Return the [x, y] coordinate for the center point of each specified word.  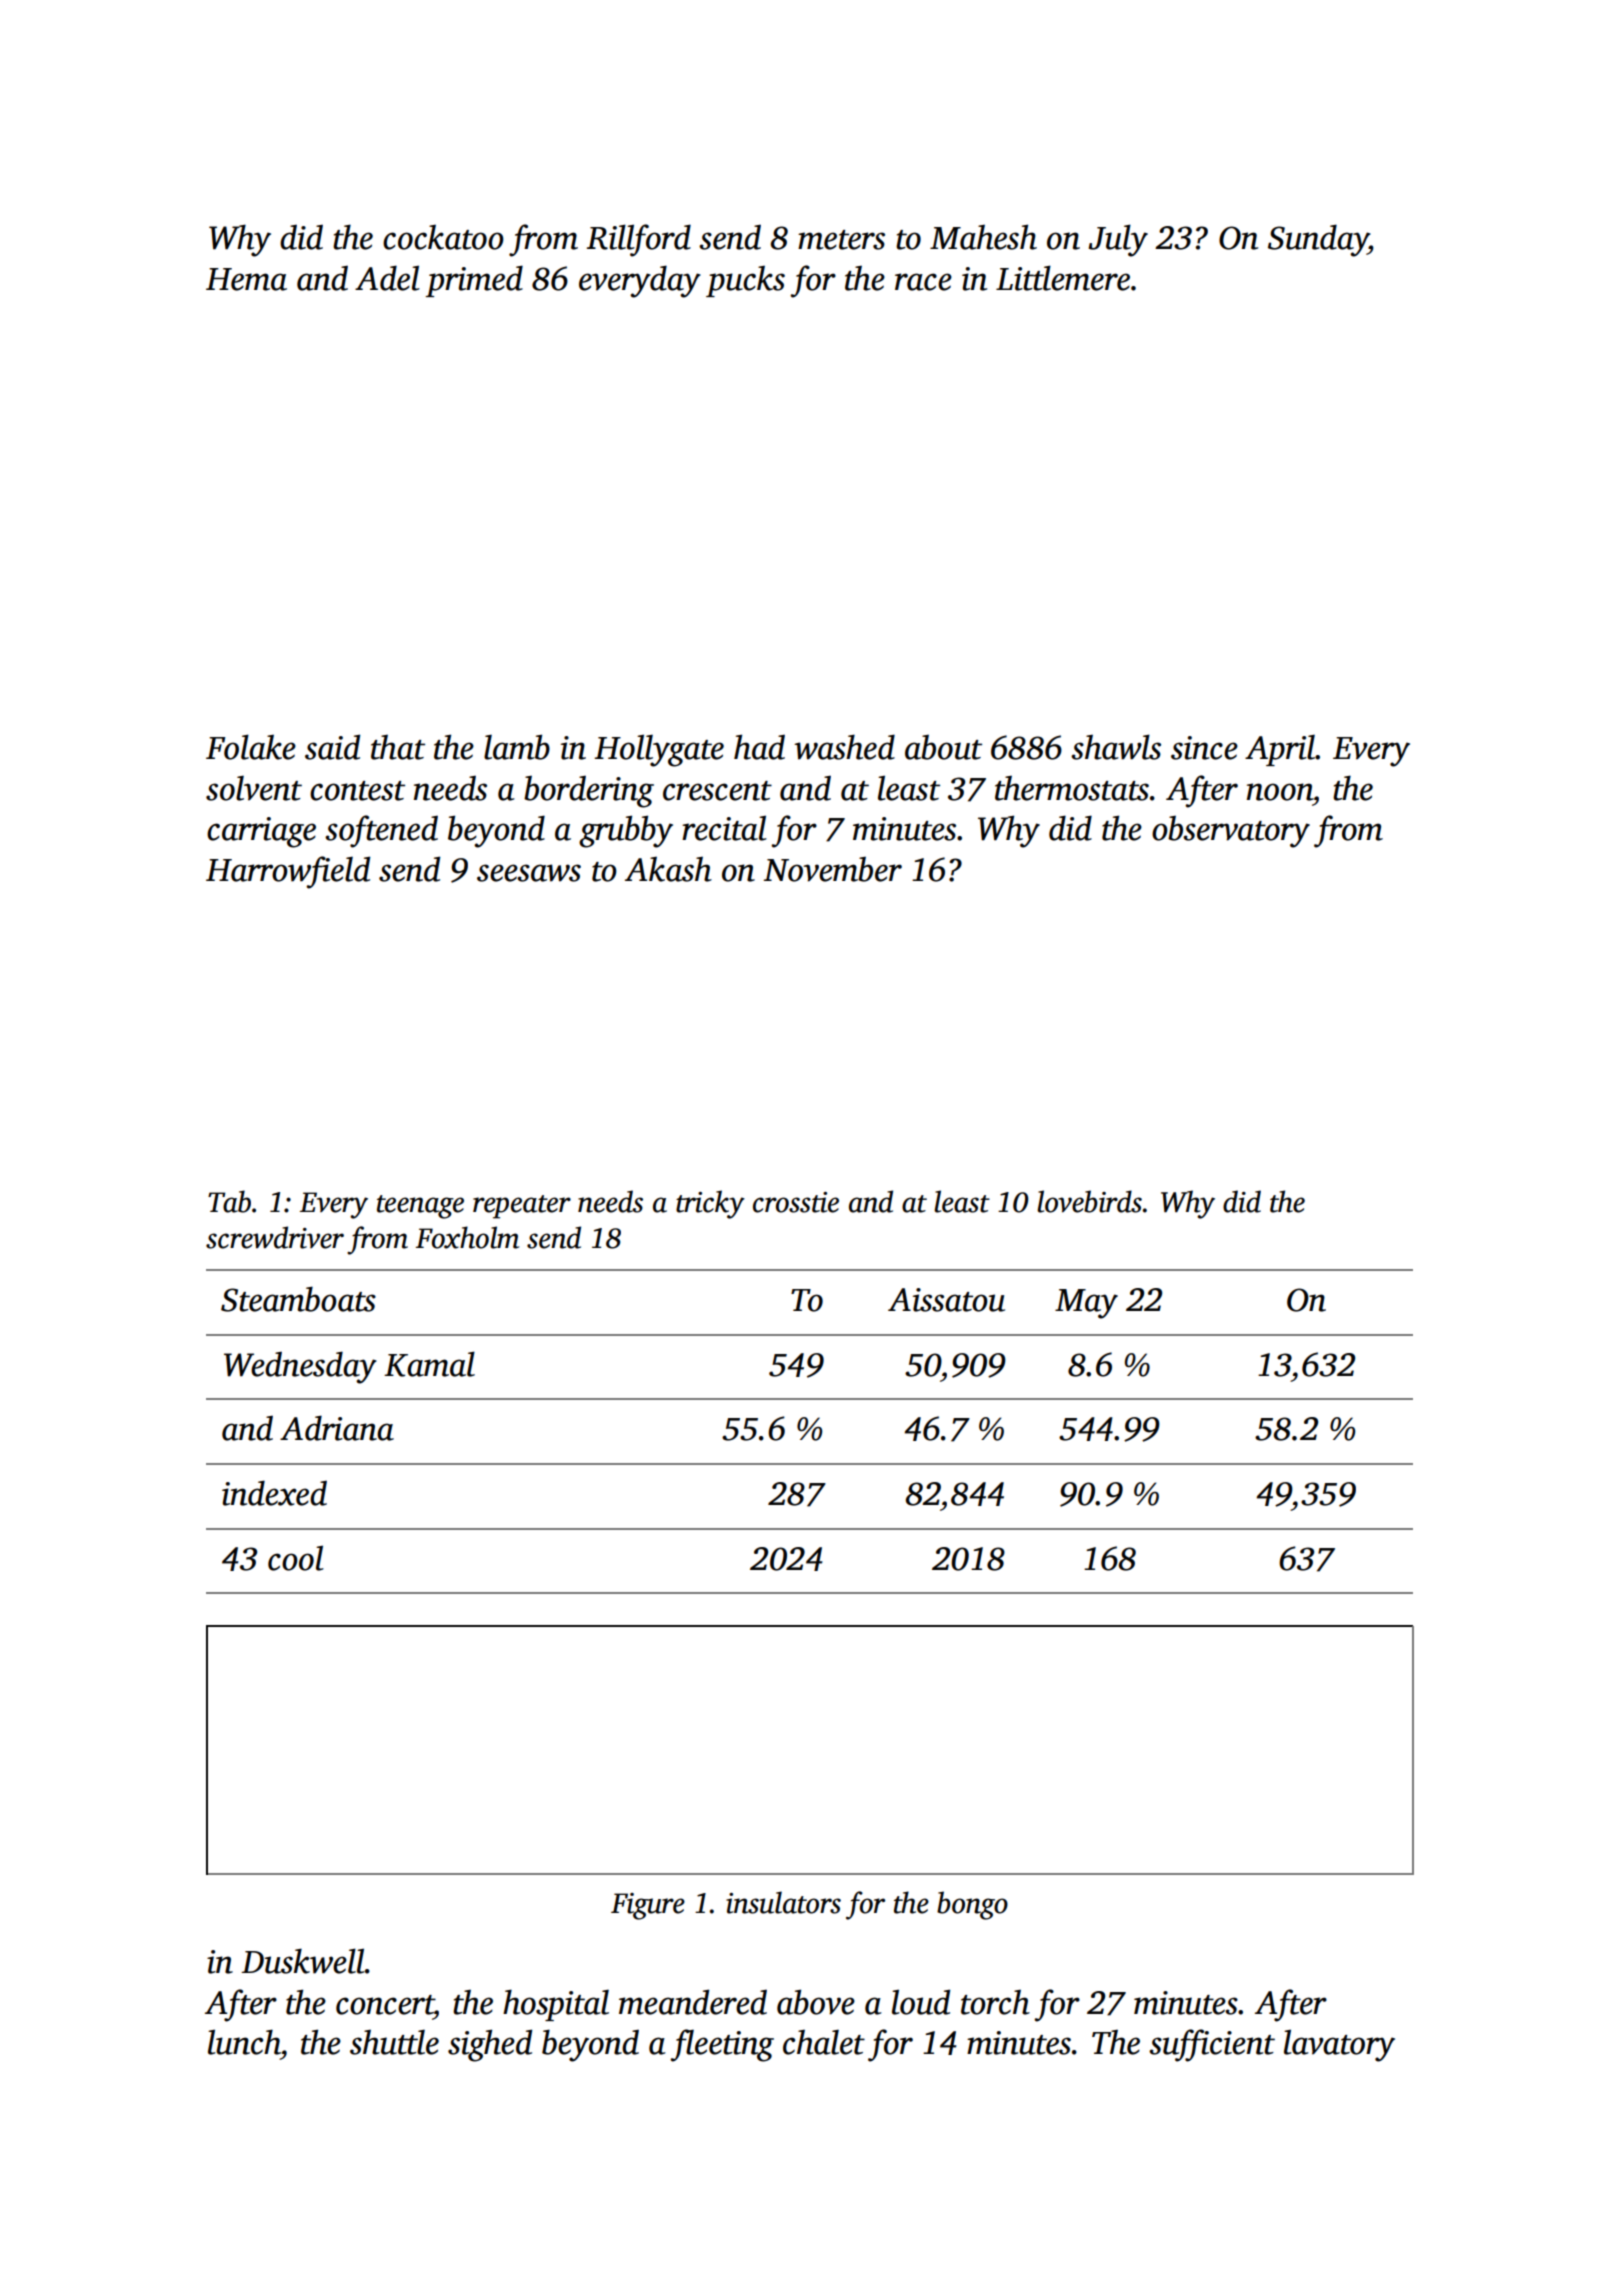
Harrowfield [288, 872]
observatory [1231, 832]
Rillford [639, 240]
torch [995, 2002]
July [1118, 240]
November [833, 869]
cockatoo [443, 237]
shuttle [394, 2042]
